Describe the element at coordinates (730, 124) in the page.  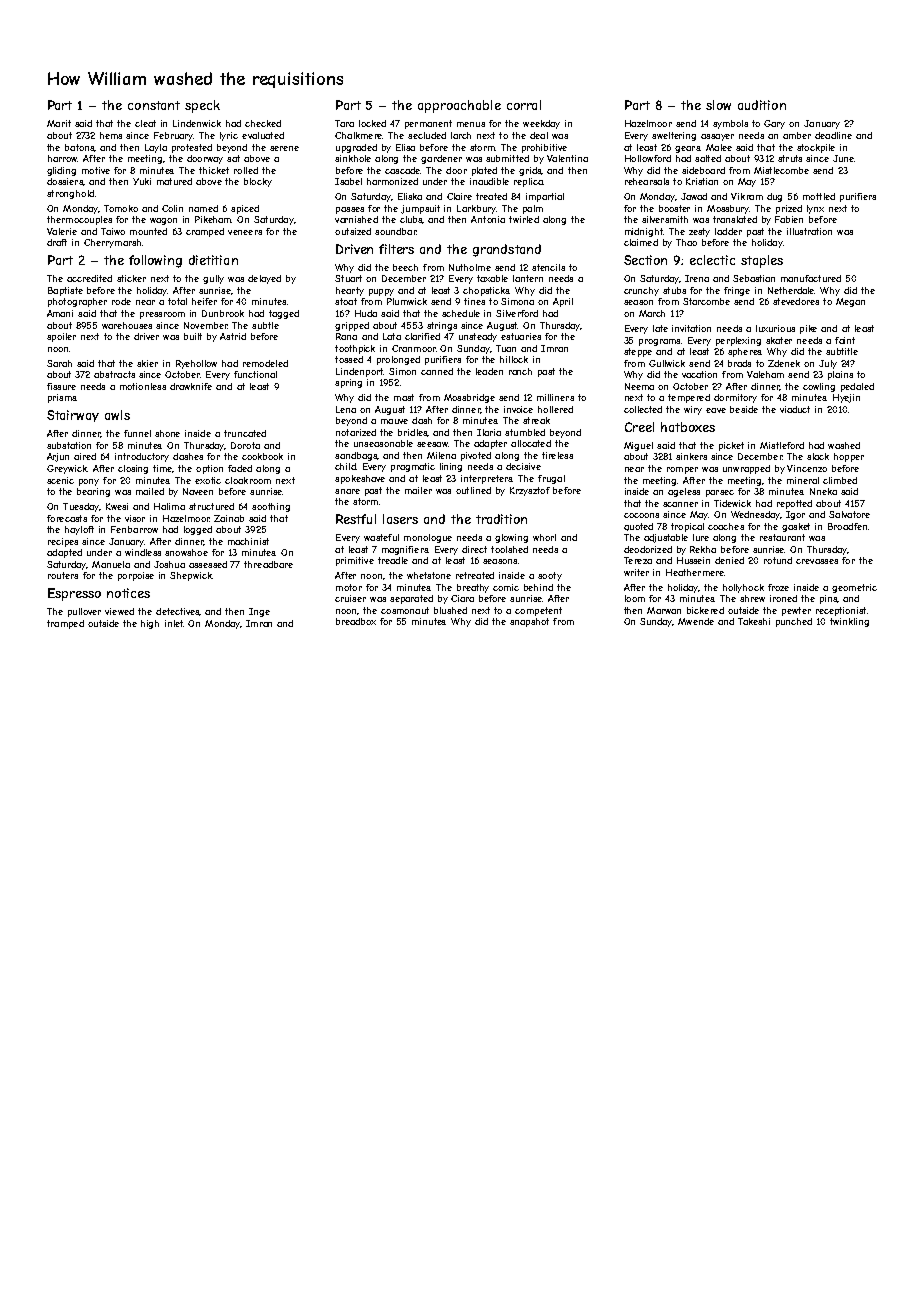
I see `symbols` at that location.
